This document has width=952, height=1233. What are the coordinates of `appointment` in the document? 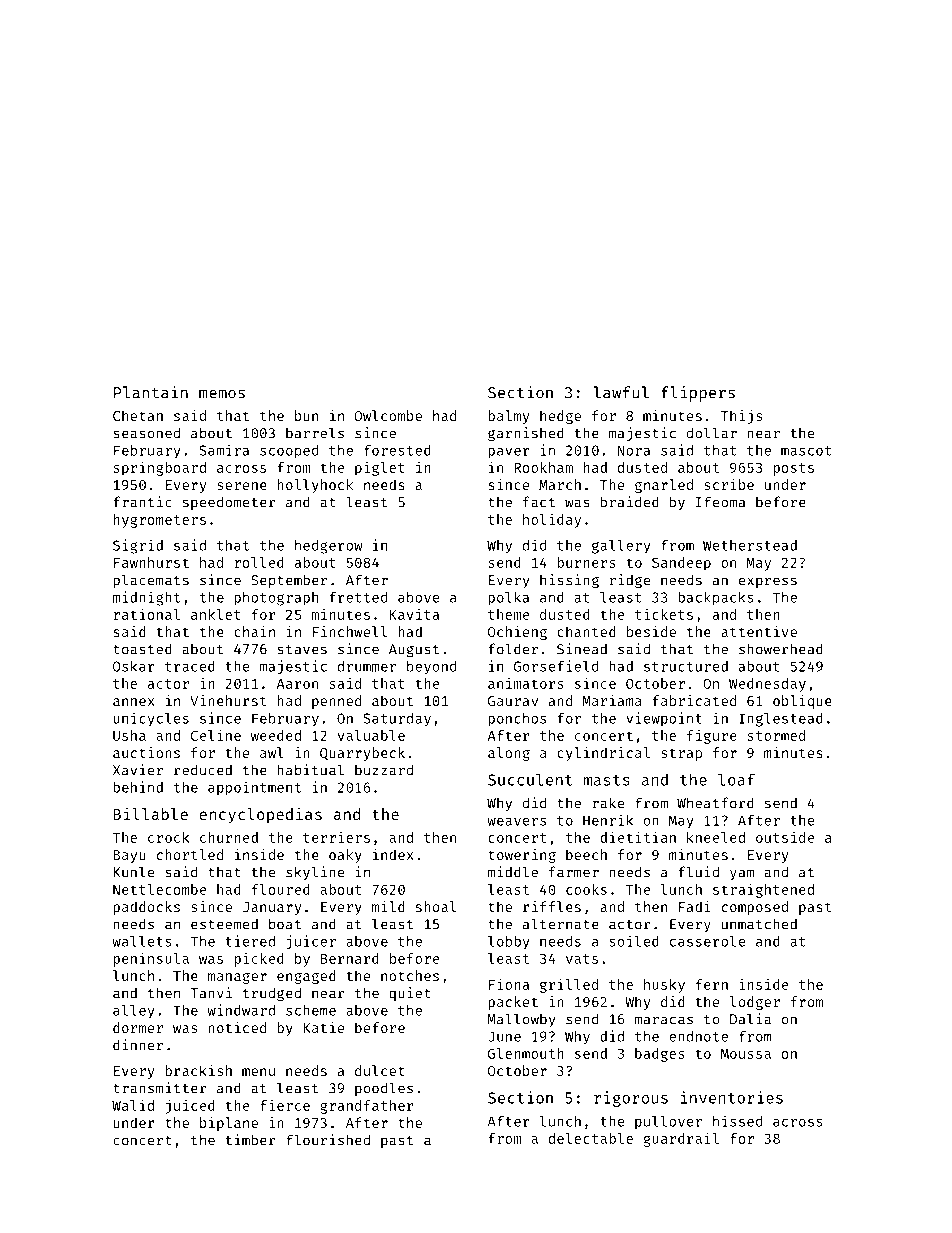 It's located at (254, 788).
